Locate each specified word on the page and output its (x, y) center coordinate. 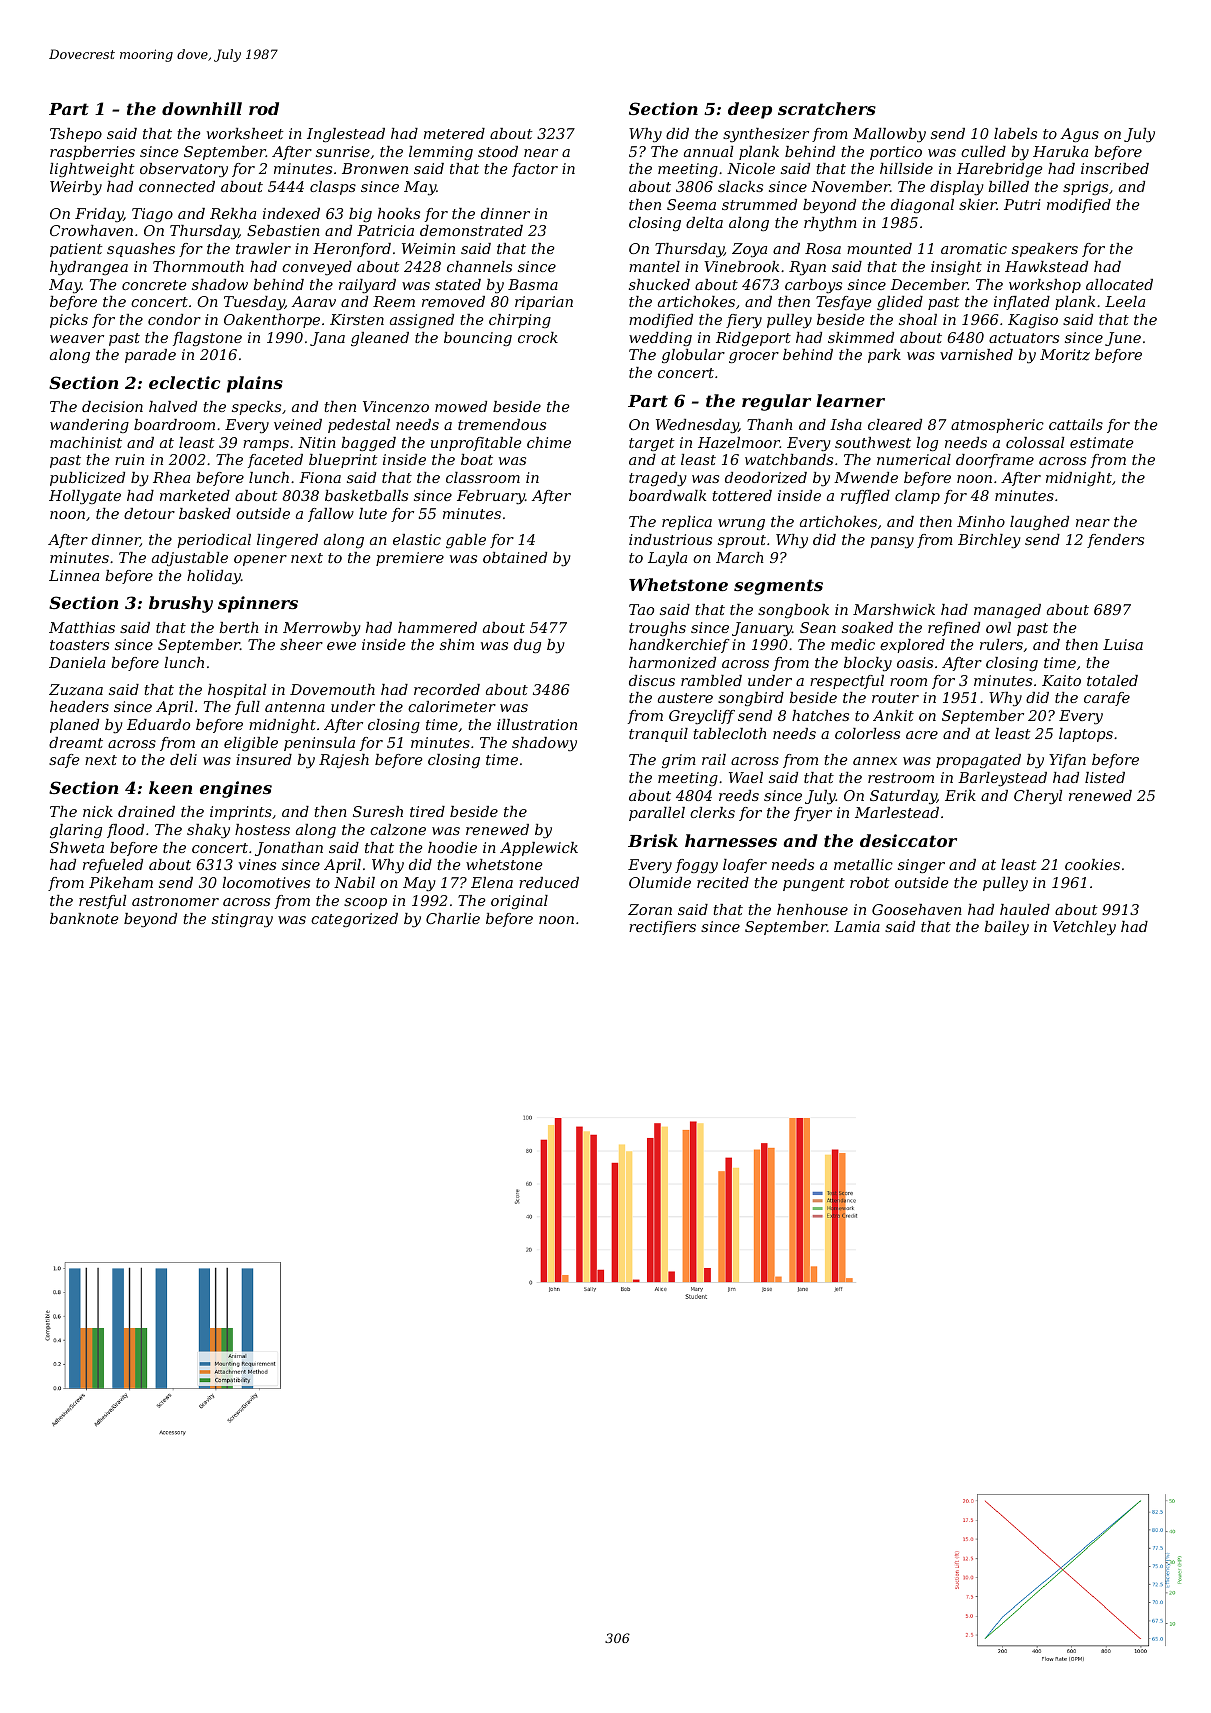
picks (69, 321)
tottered (742, 495)
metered (454, 133)
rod (264, 108)
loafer (745, 866)
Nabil (354, 882)
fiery (744, 321)
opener (260, 560)
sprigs (1085, 188)
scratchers (827, 108)
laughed (1039, 523)
